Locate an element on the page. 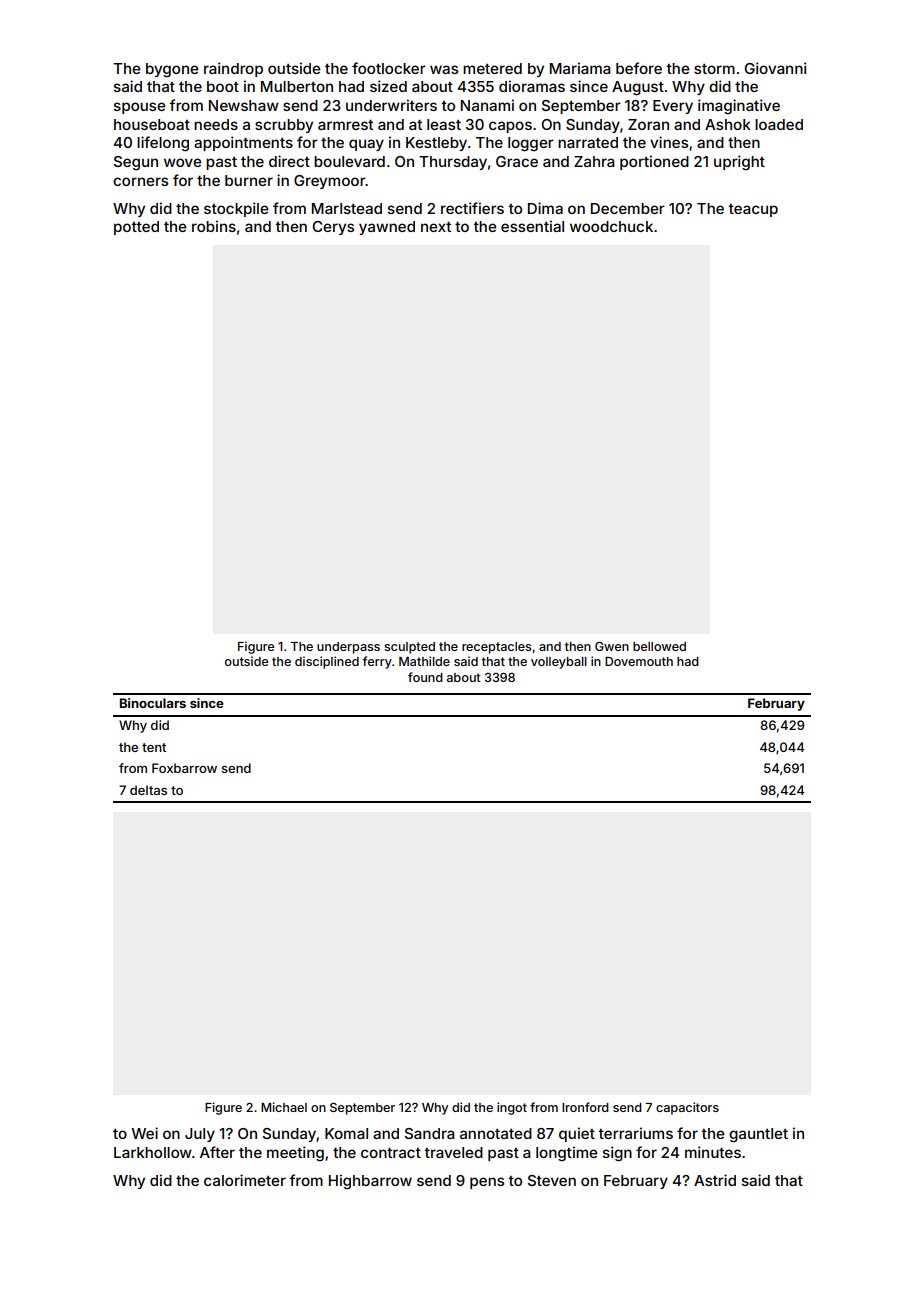  before is located at coordinates (639, 68).
